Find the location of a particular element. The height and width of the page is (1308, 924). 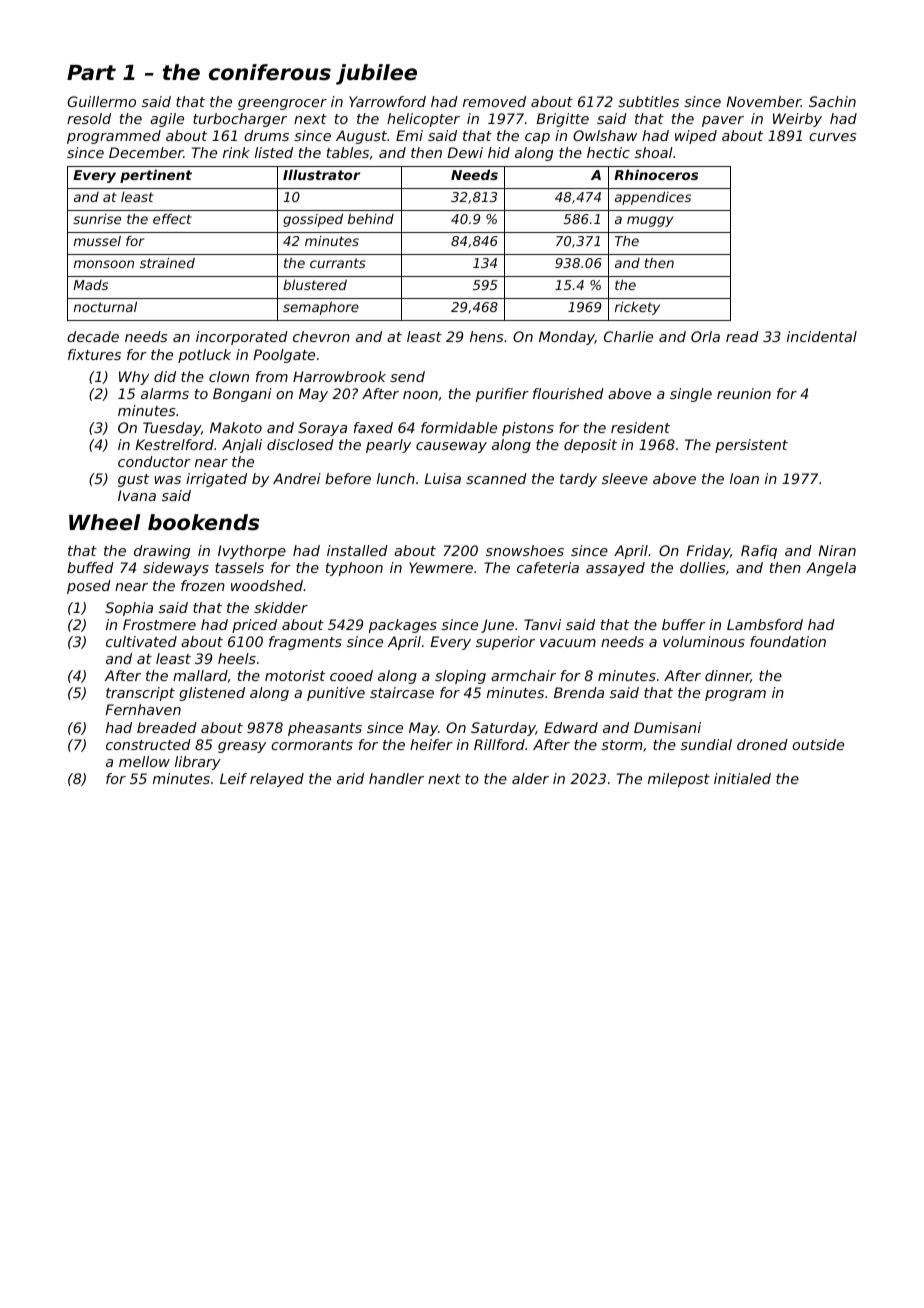

mellow is located at coordinates (144, 761).
